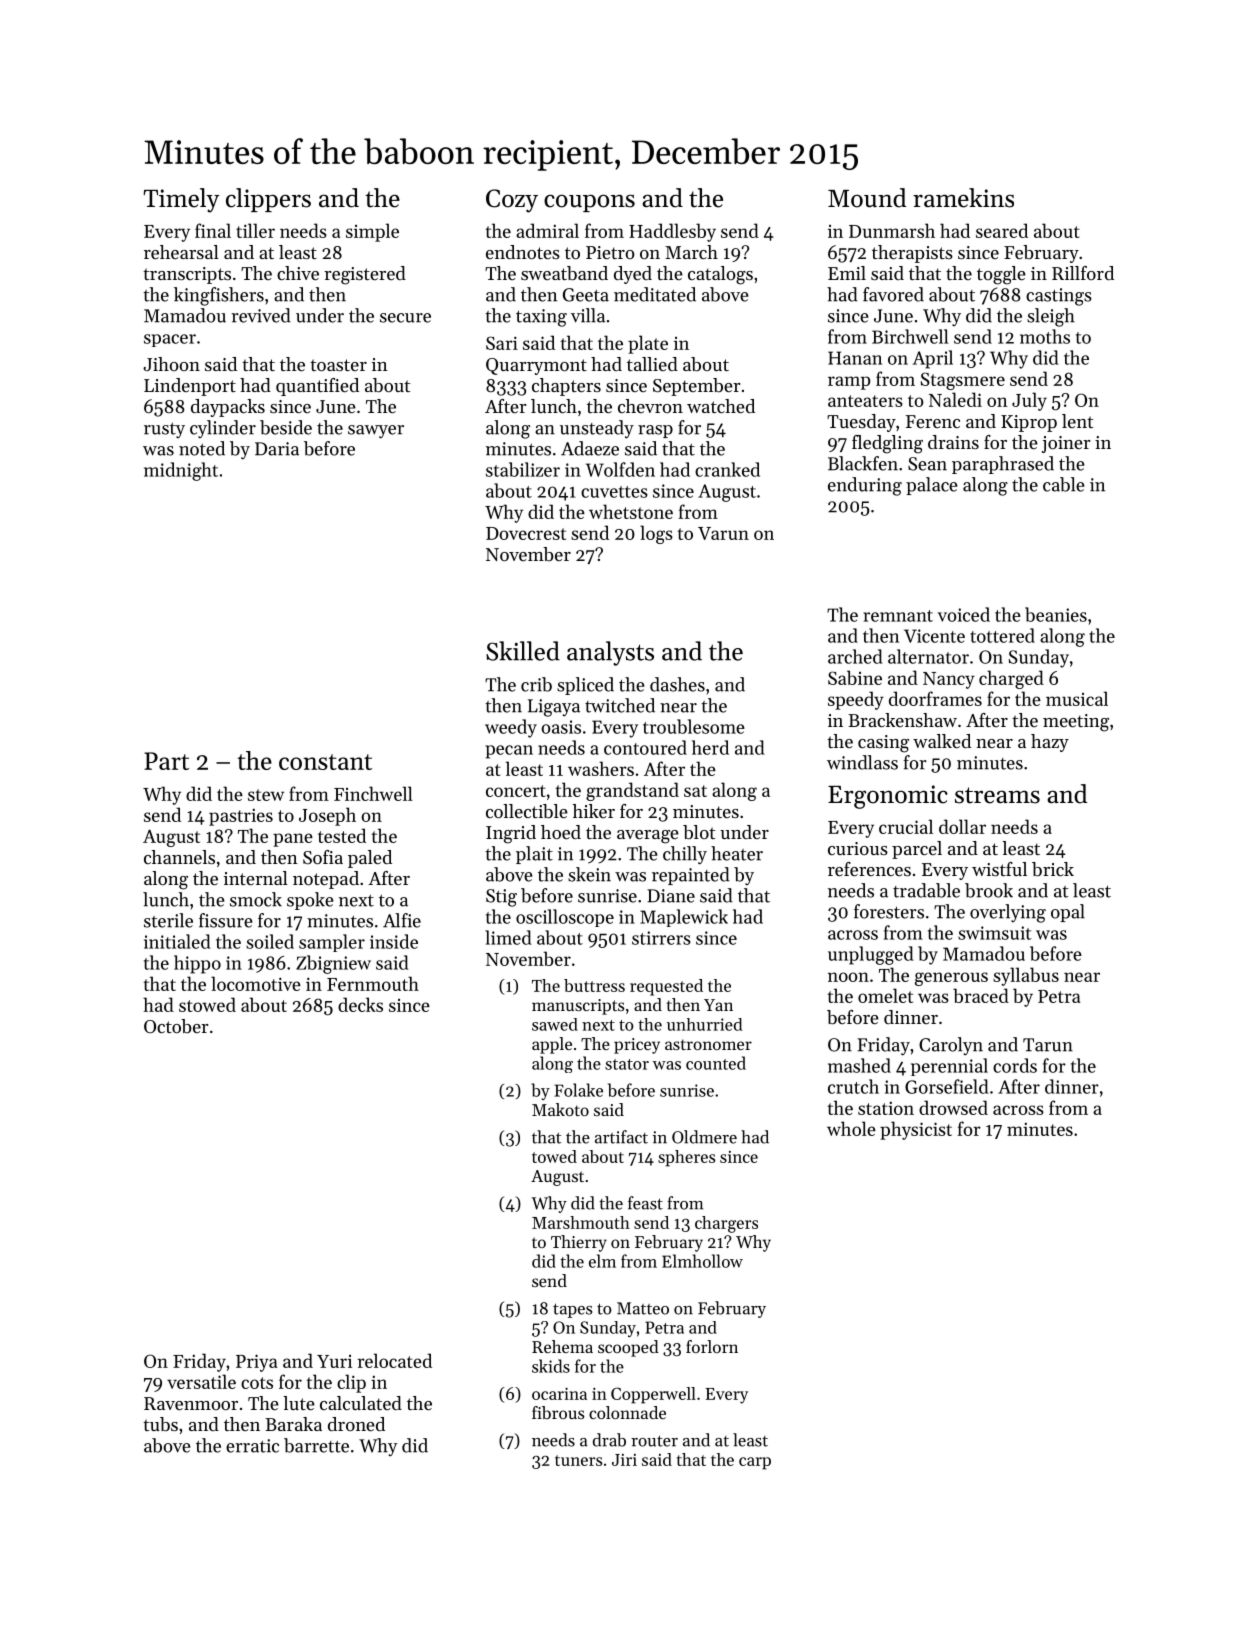 This image has width=1260, height=1630. Describe the element at coordinates (260, 315) in the image. I see `revived` at that location.
